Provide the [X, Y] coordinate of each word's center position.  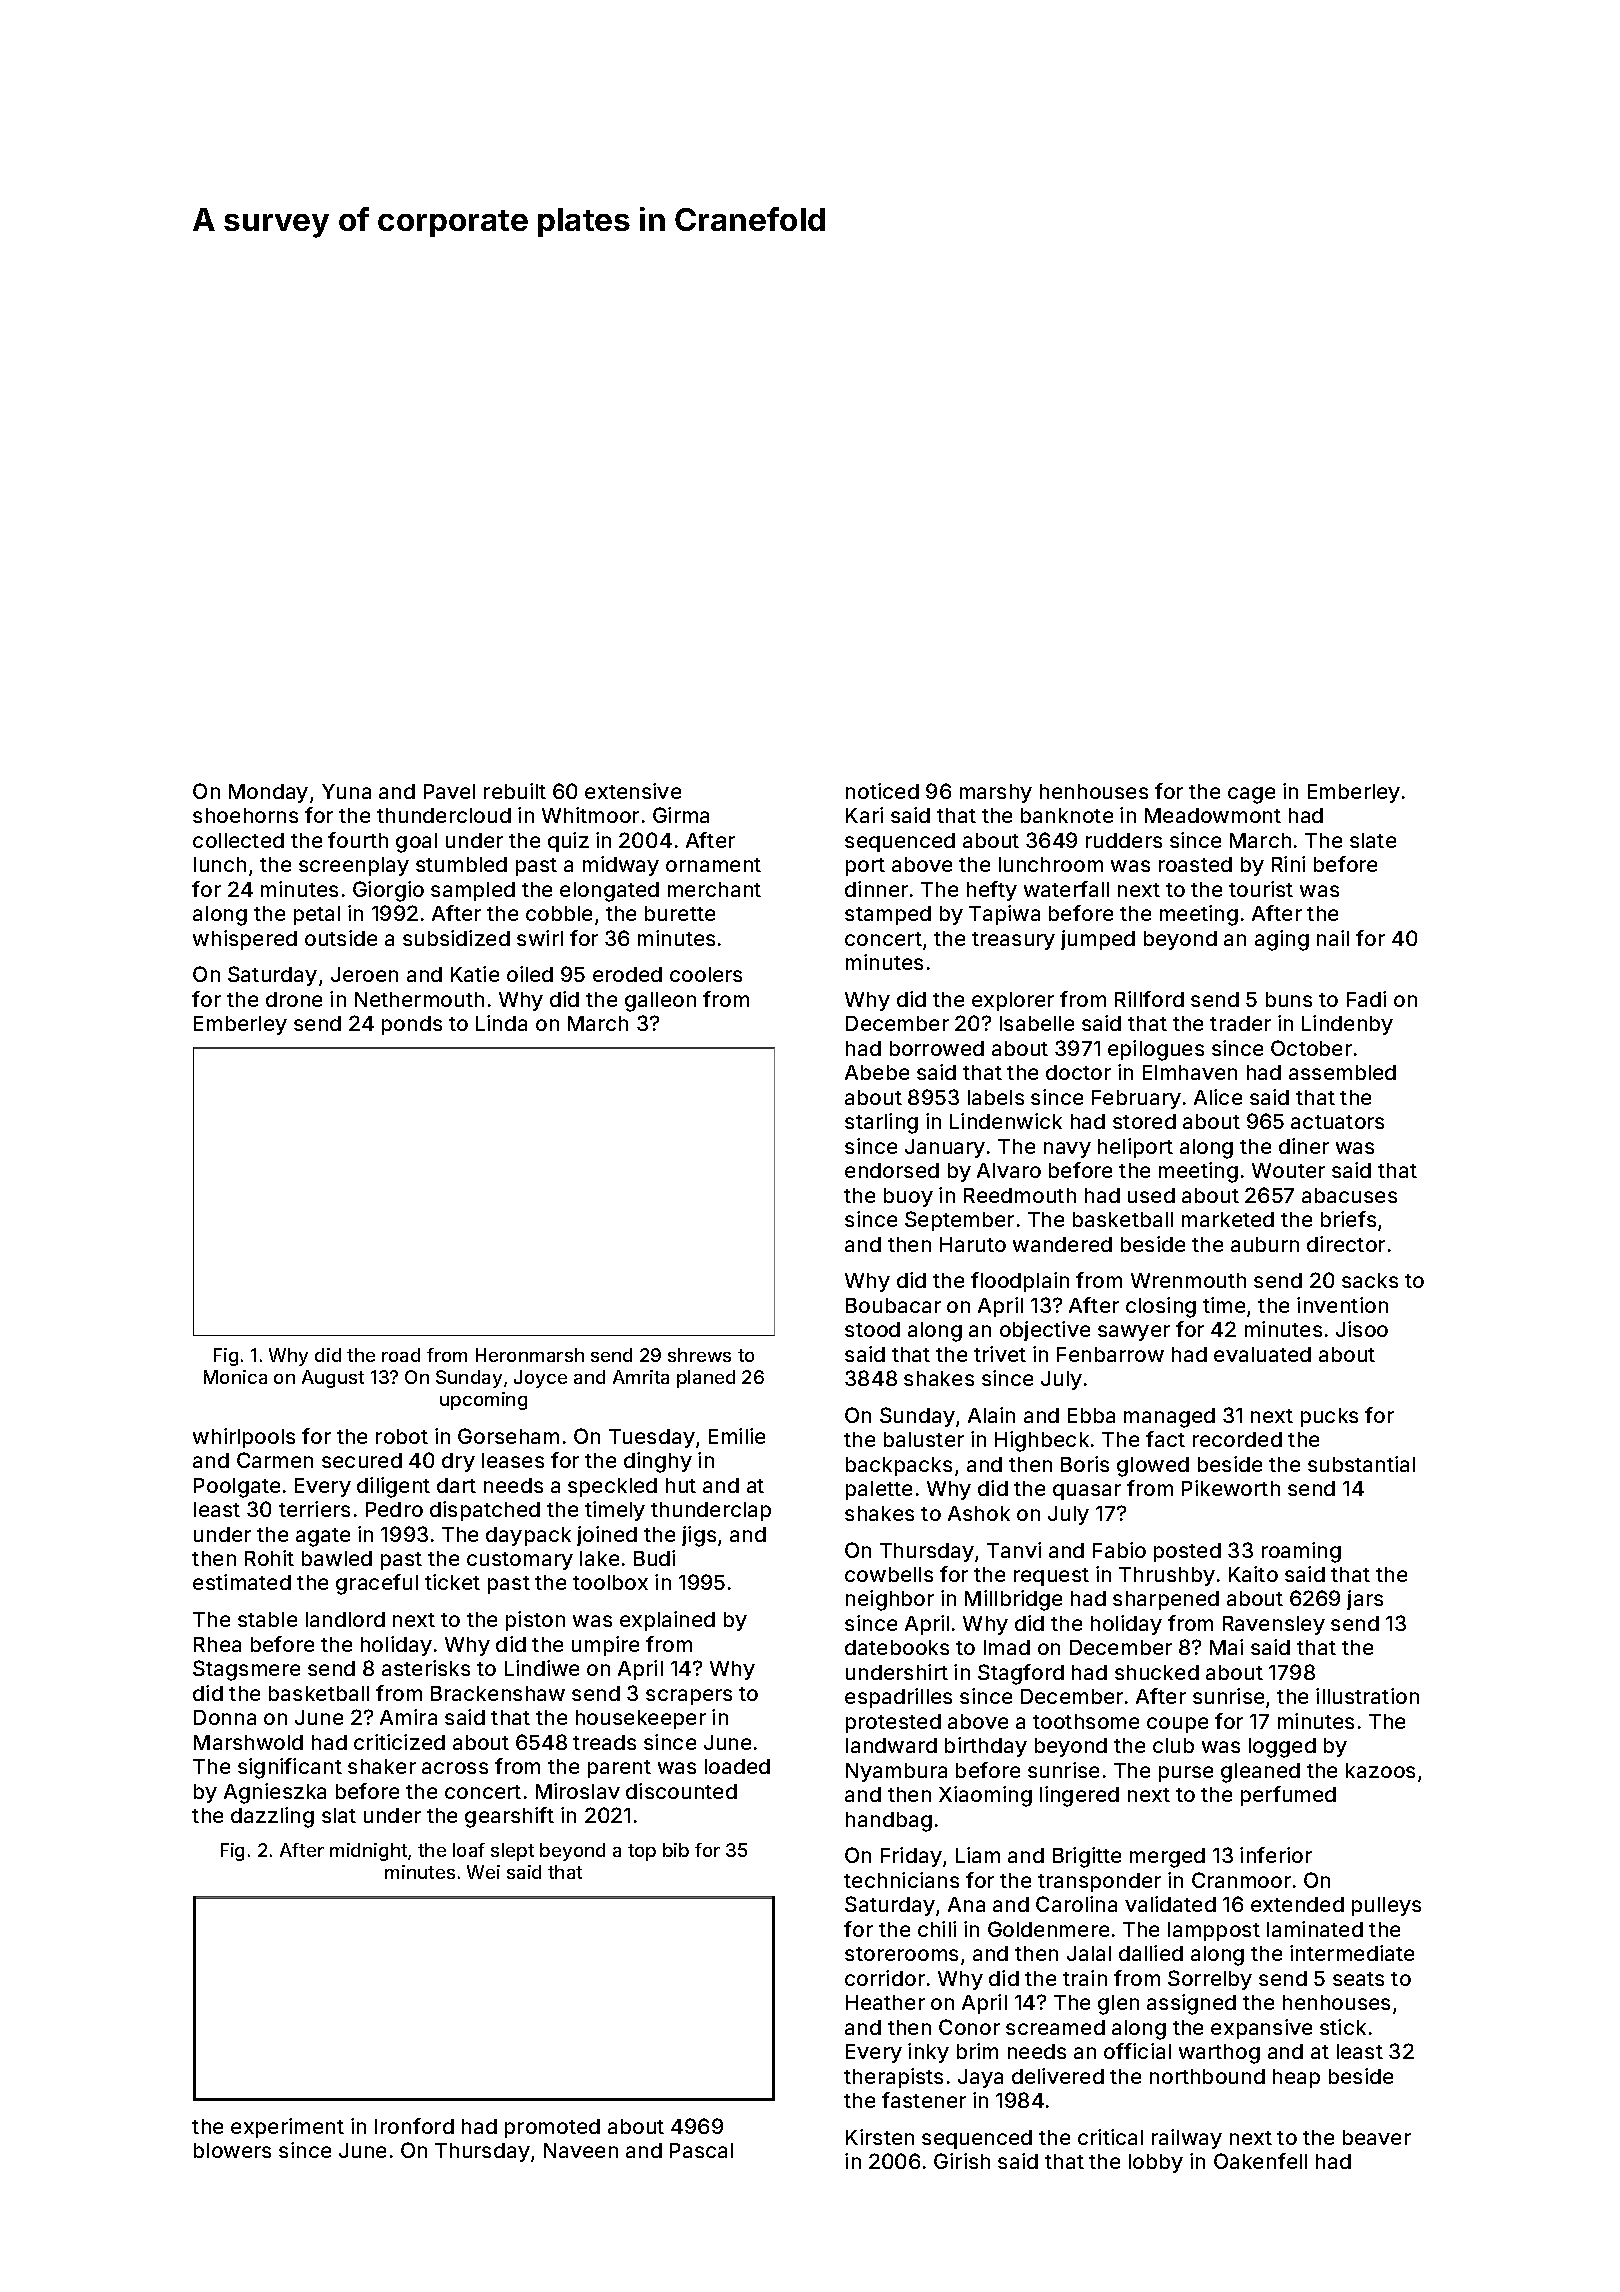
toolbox [610, 1582]
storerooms [901, 1954]
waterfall [1066, 889]
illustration [1367, 1696]
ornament [713, 865]
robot [402, 1436]
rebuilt [515, 791]
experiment [287, 2128]
